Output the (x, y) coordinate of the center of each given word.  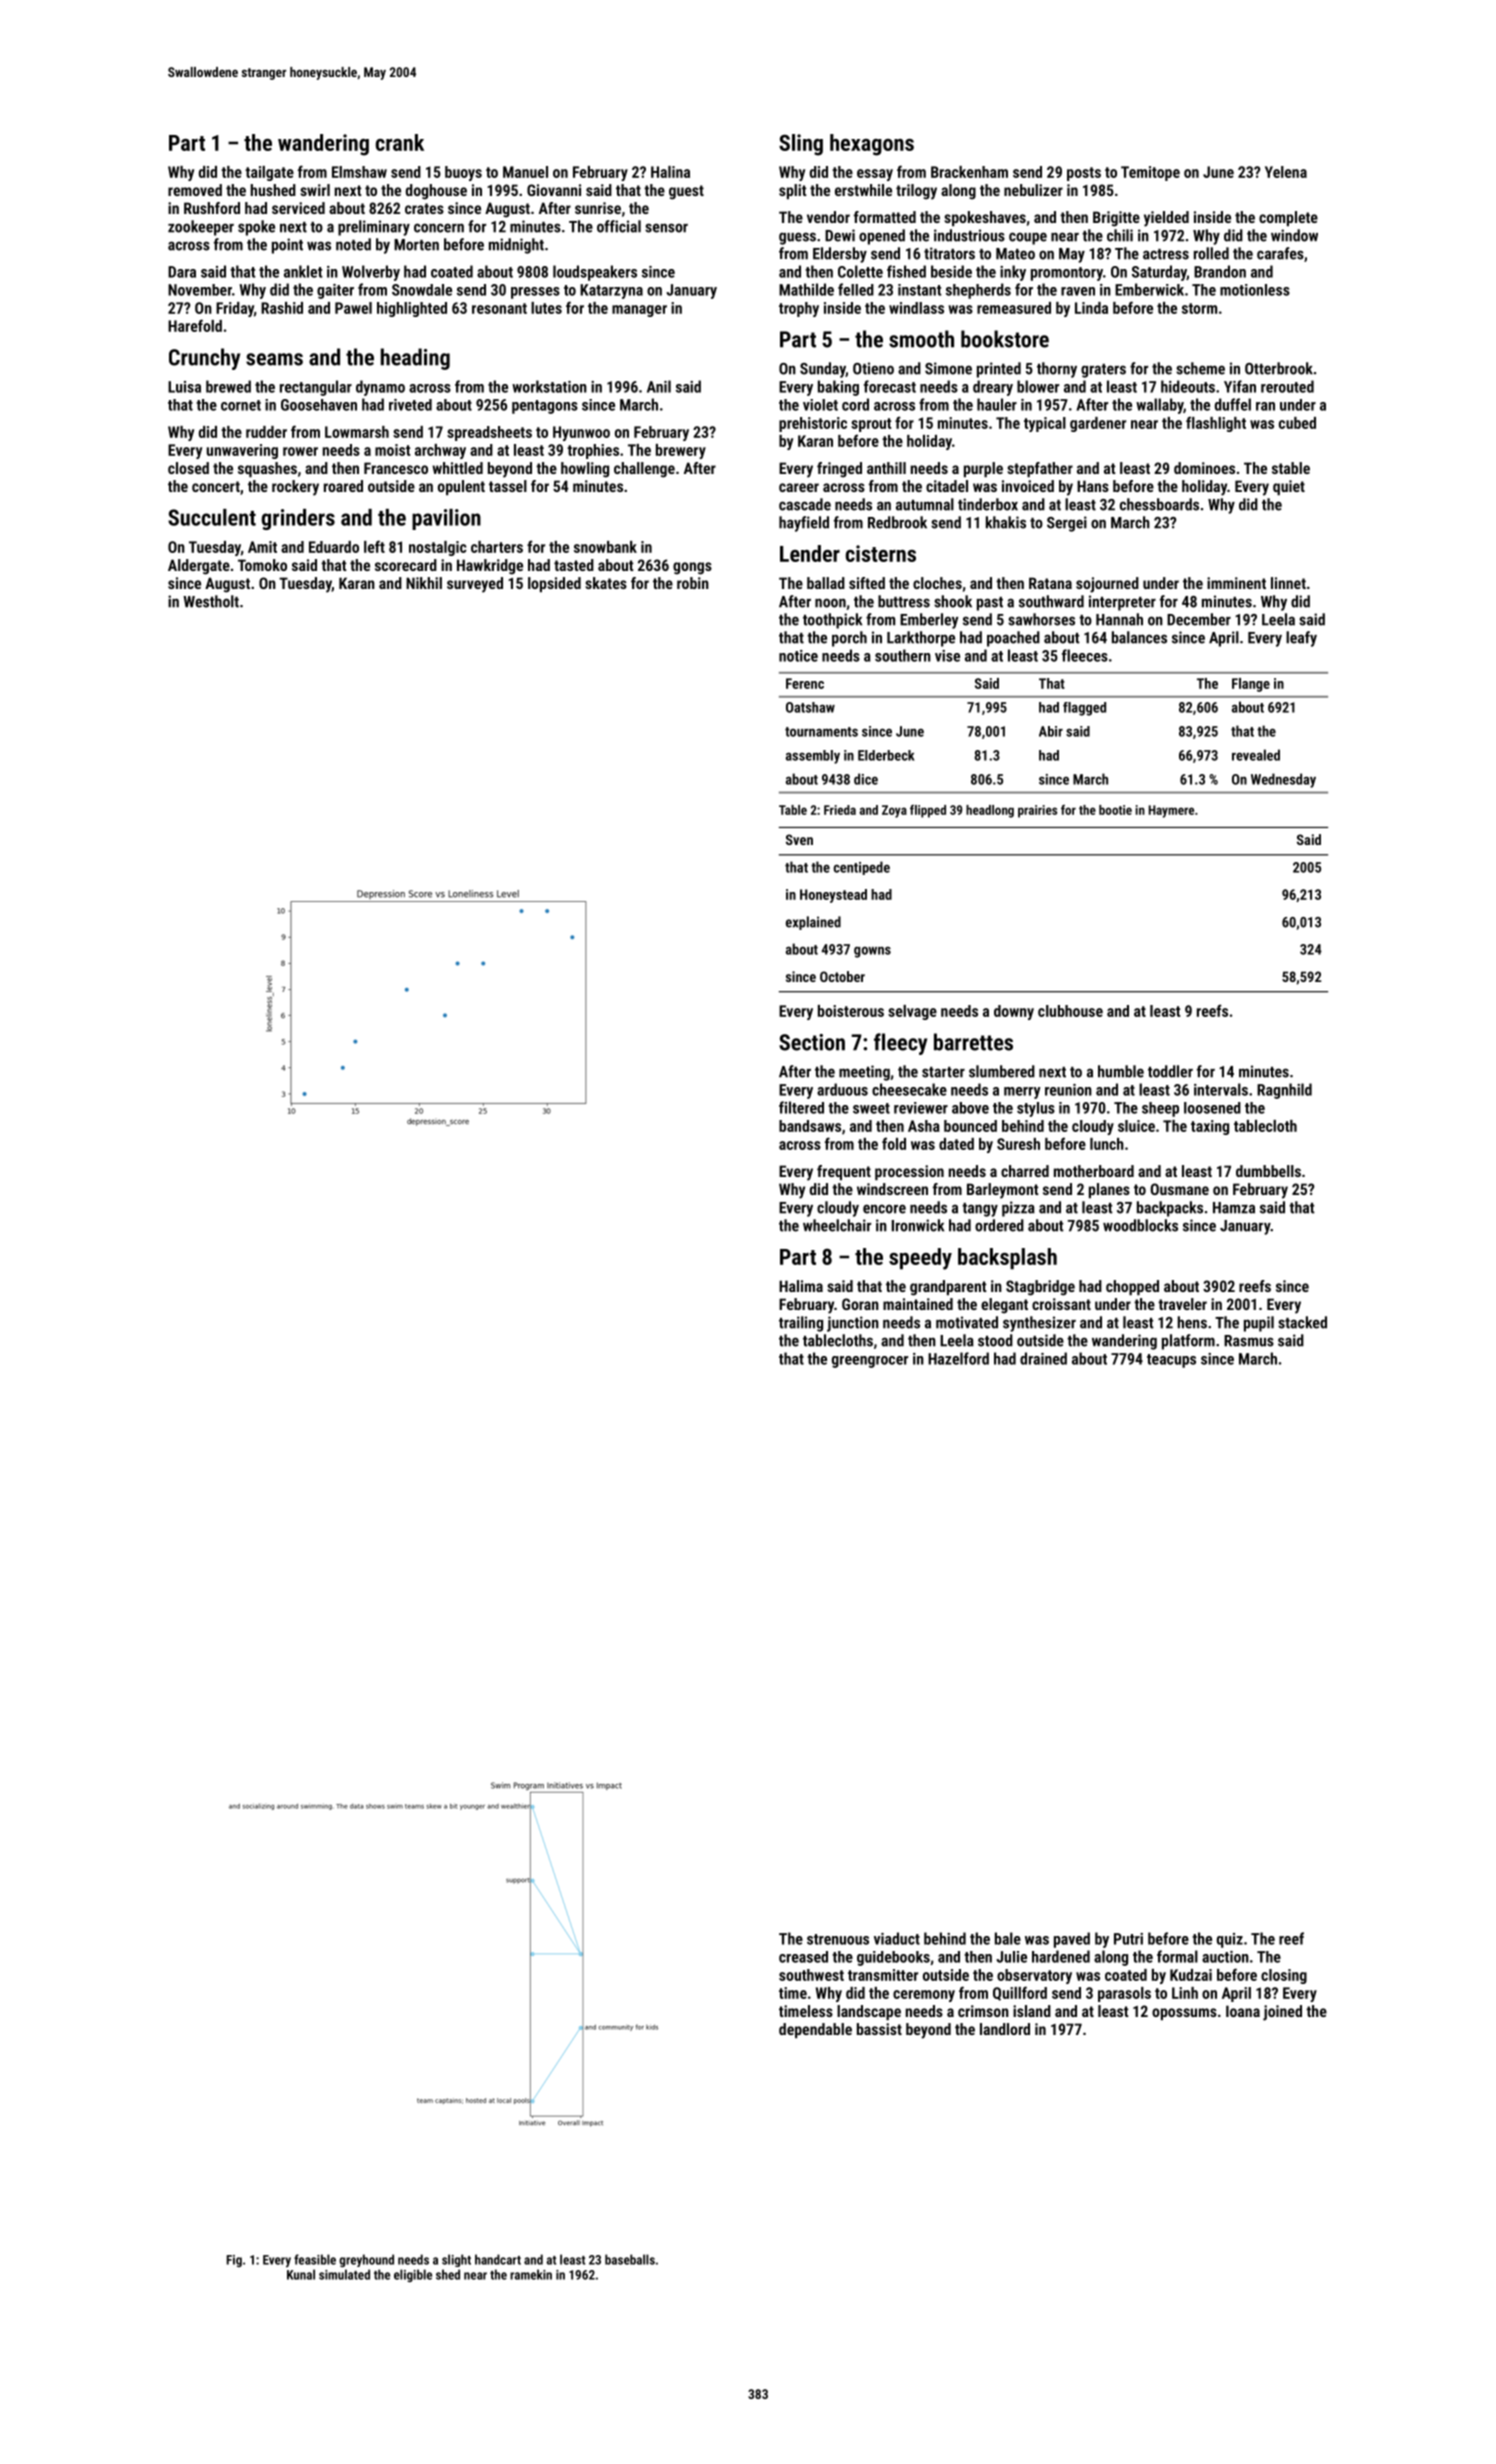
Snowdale (422, 290)
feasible (315, 2259)
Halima (801, 1286)
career (799, 487)
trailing (801, 1324)
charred (1025, 1171)
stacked (1302, 1322)
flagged (1084, 709)
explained (813, 923)
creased (803, 1957)
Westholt (211, 601)
